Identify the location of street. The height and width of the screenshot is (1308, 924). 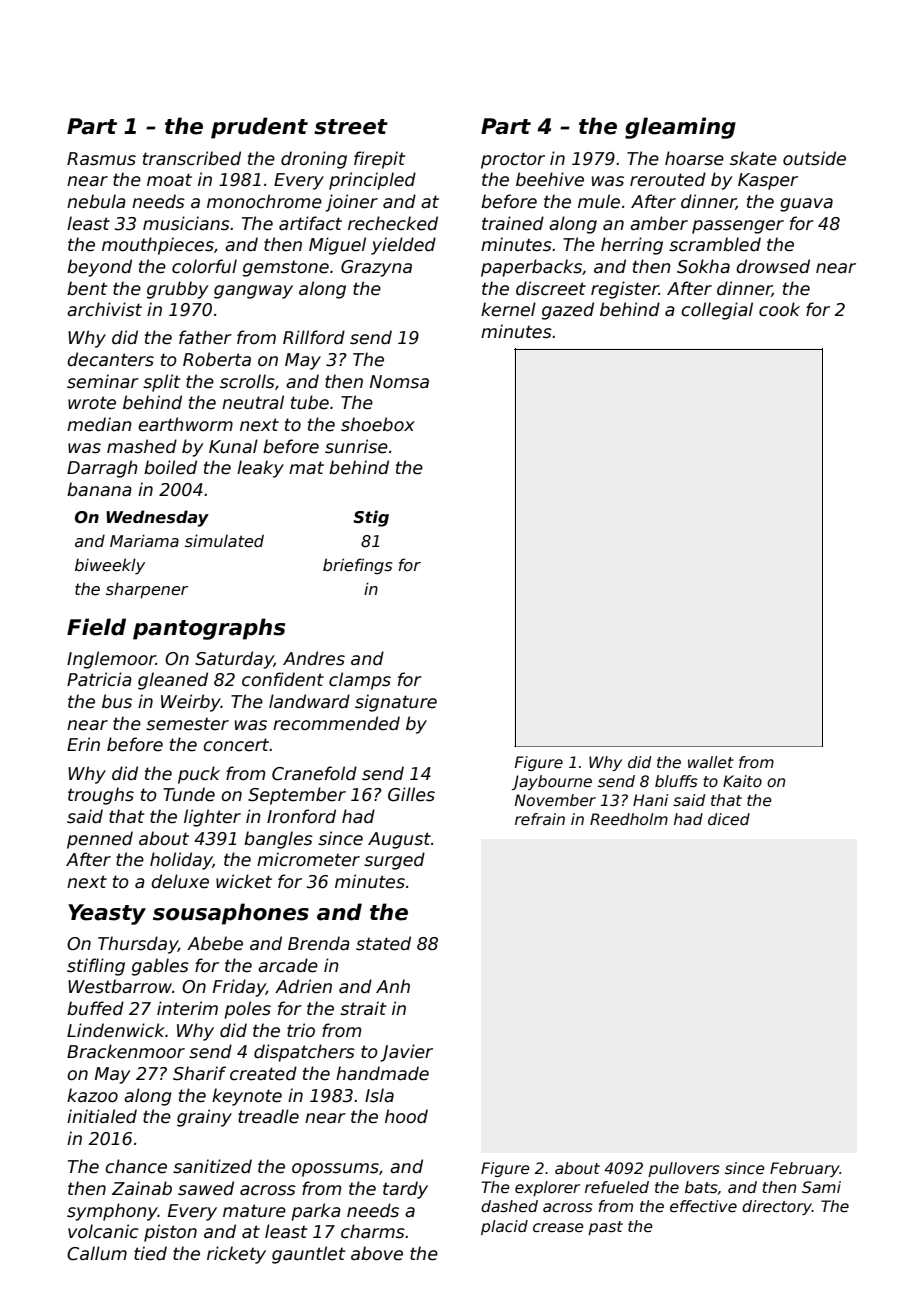
(351, 127).
